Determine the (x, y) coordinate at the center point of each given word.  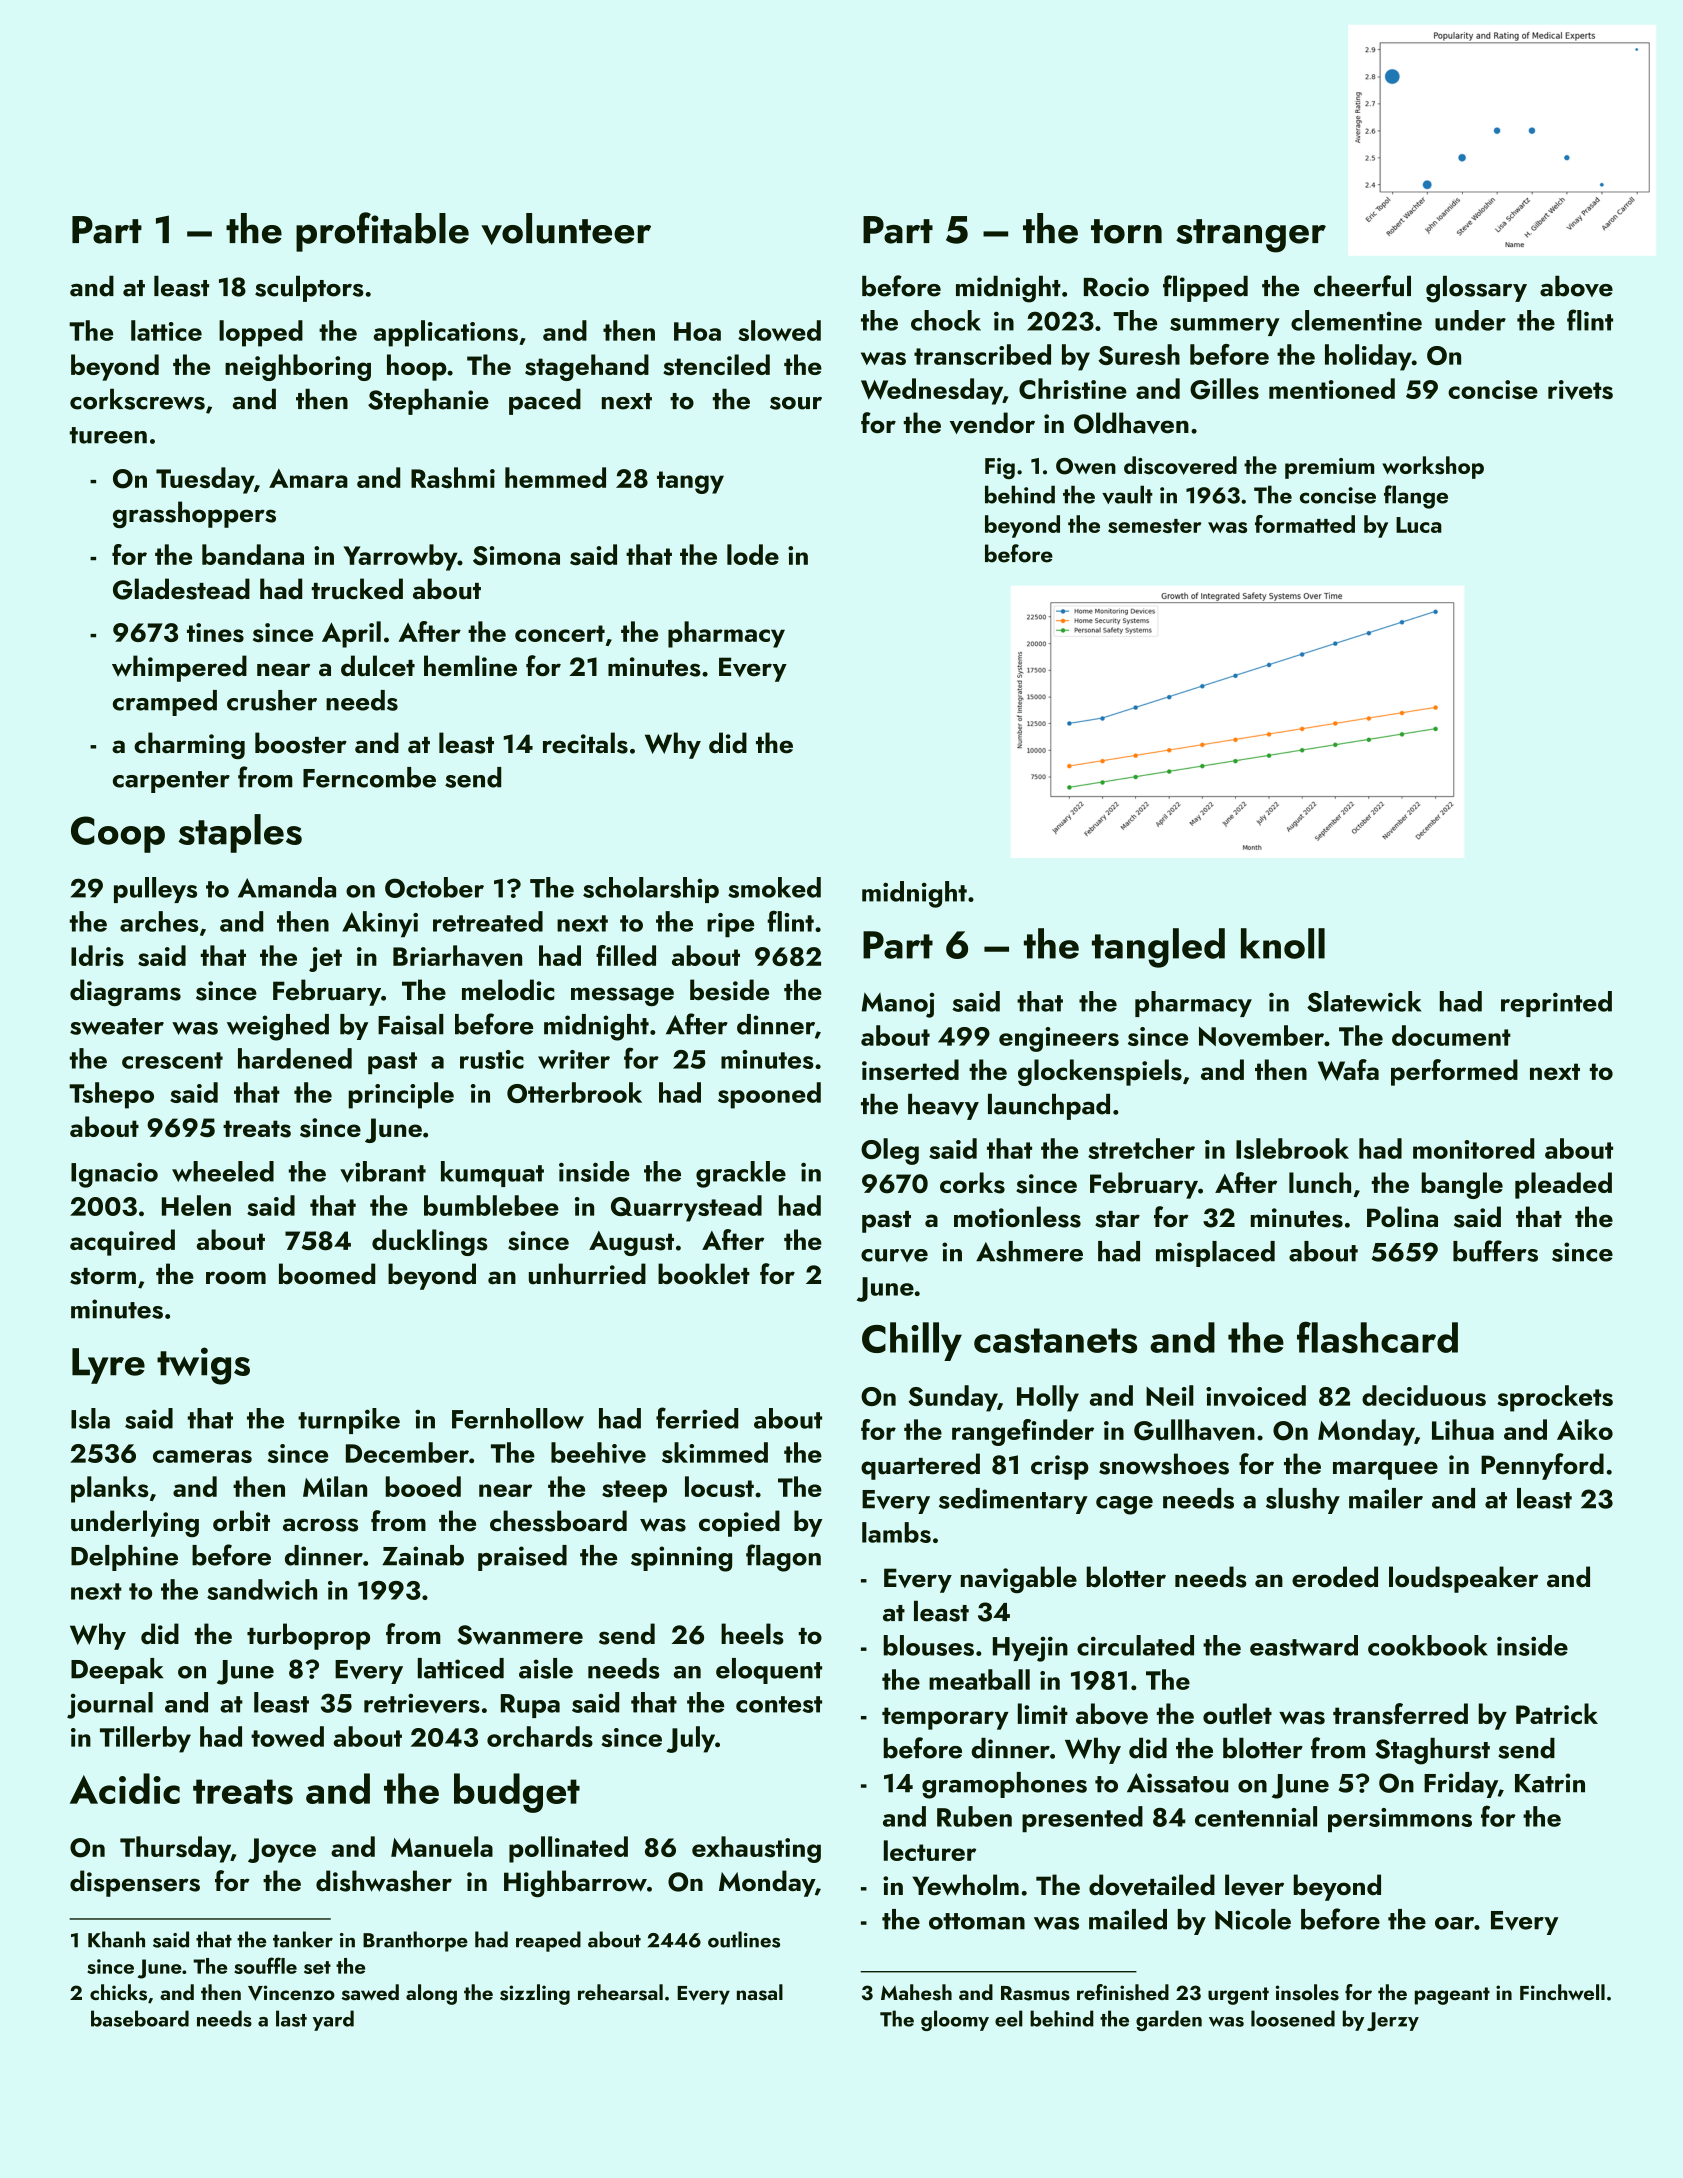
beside (729, 990)
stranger (1251, 236)
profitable (382, 232)
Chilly (912, 1341)
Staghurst (1432, 1751)
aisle (546, 1668)
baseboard (140, 2018)
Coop (118, 834)
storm (103, 1276)
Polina (1402, 1217)
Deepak (117, 1671)
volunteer (566, 229)
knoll (1283, 943)
